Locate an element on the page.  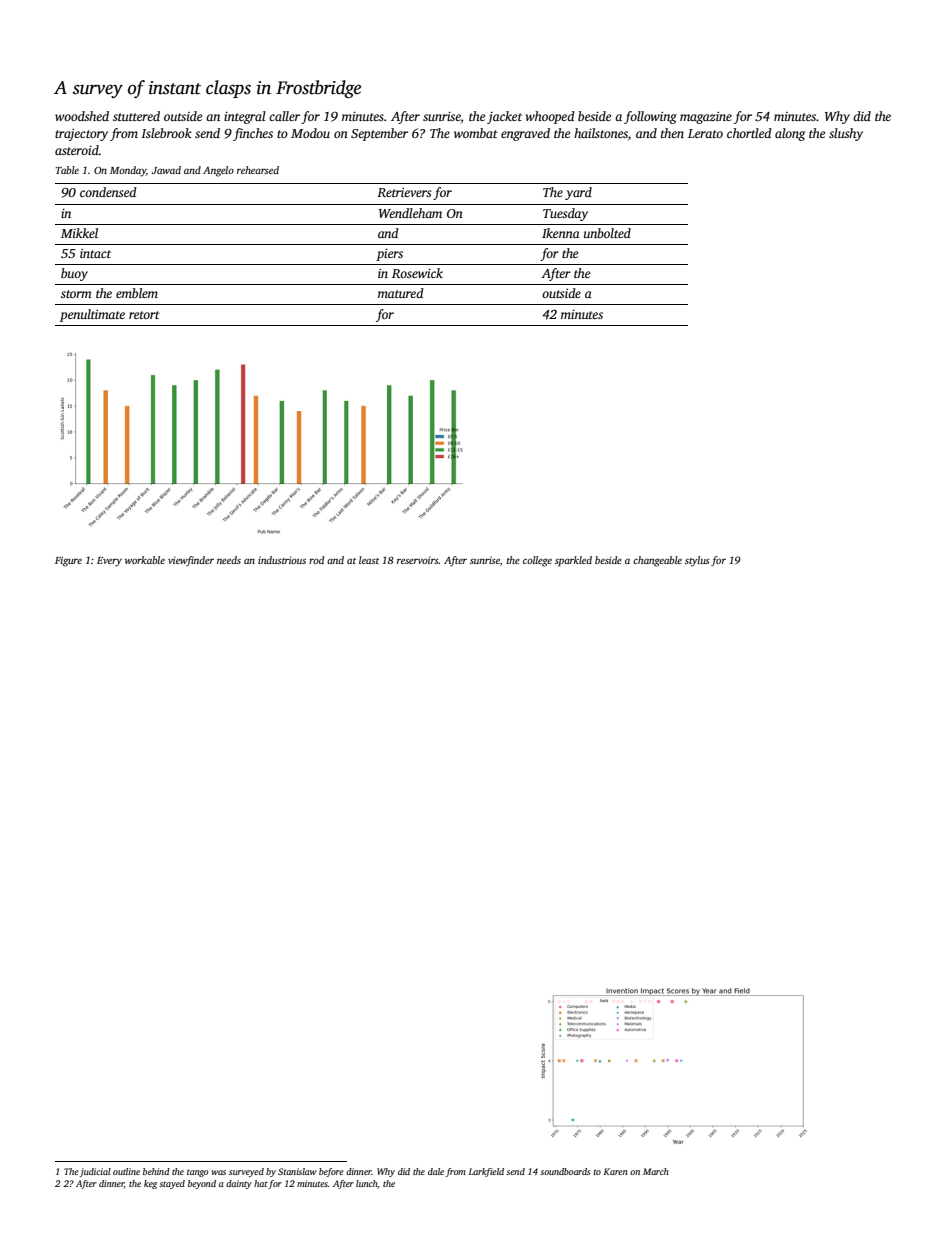
soundboards is located at coordinates (565, 1171).
